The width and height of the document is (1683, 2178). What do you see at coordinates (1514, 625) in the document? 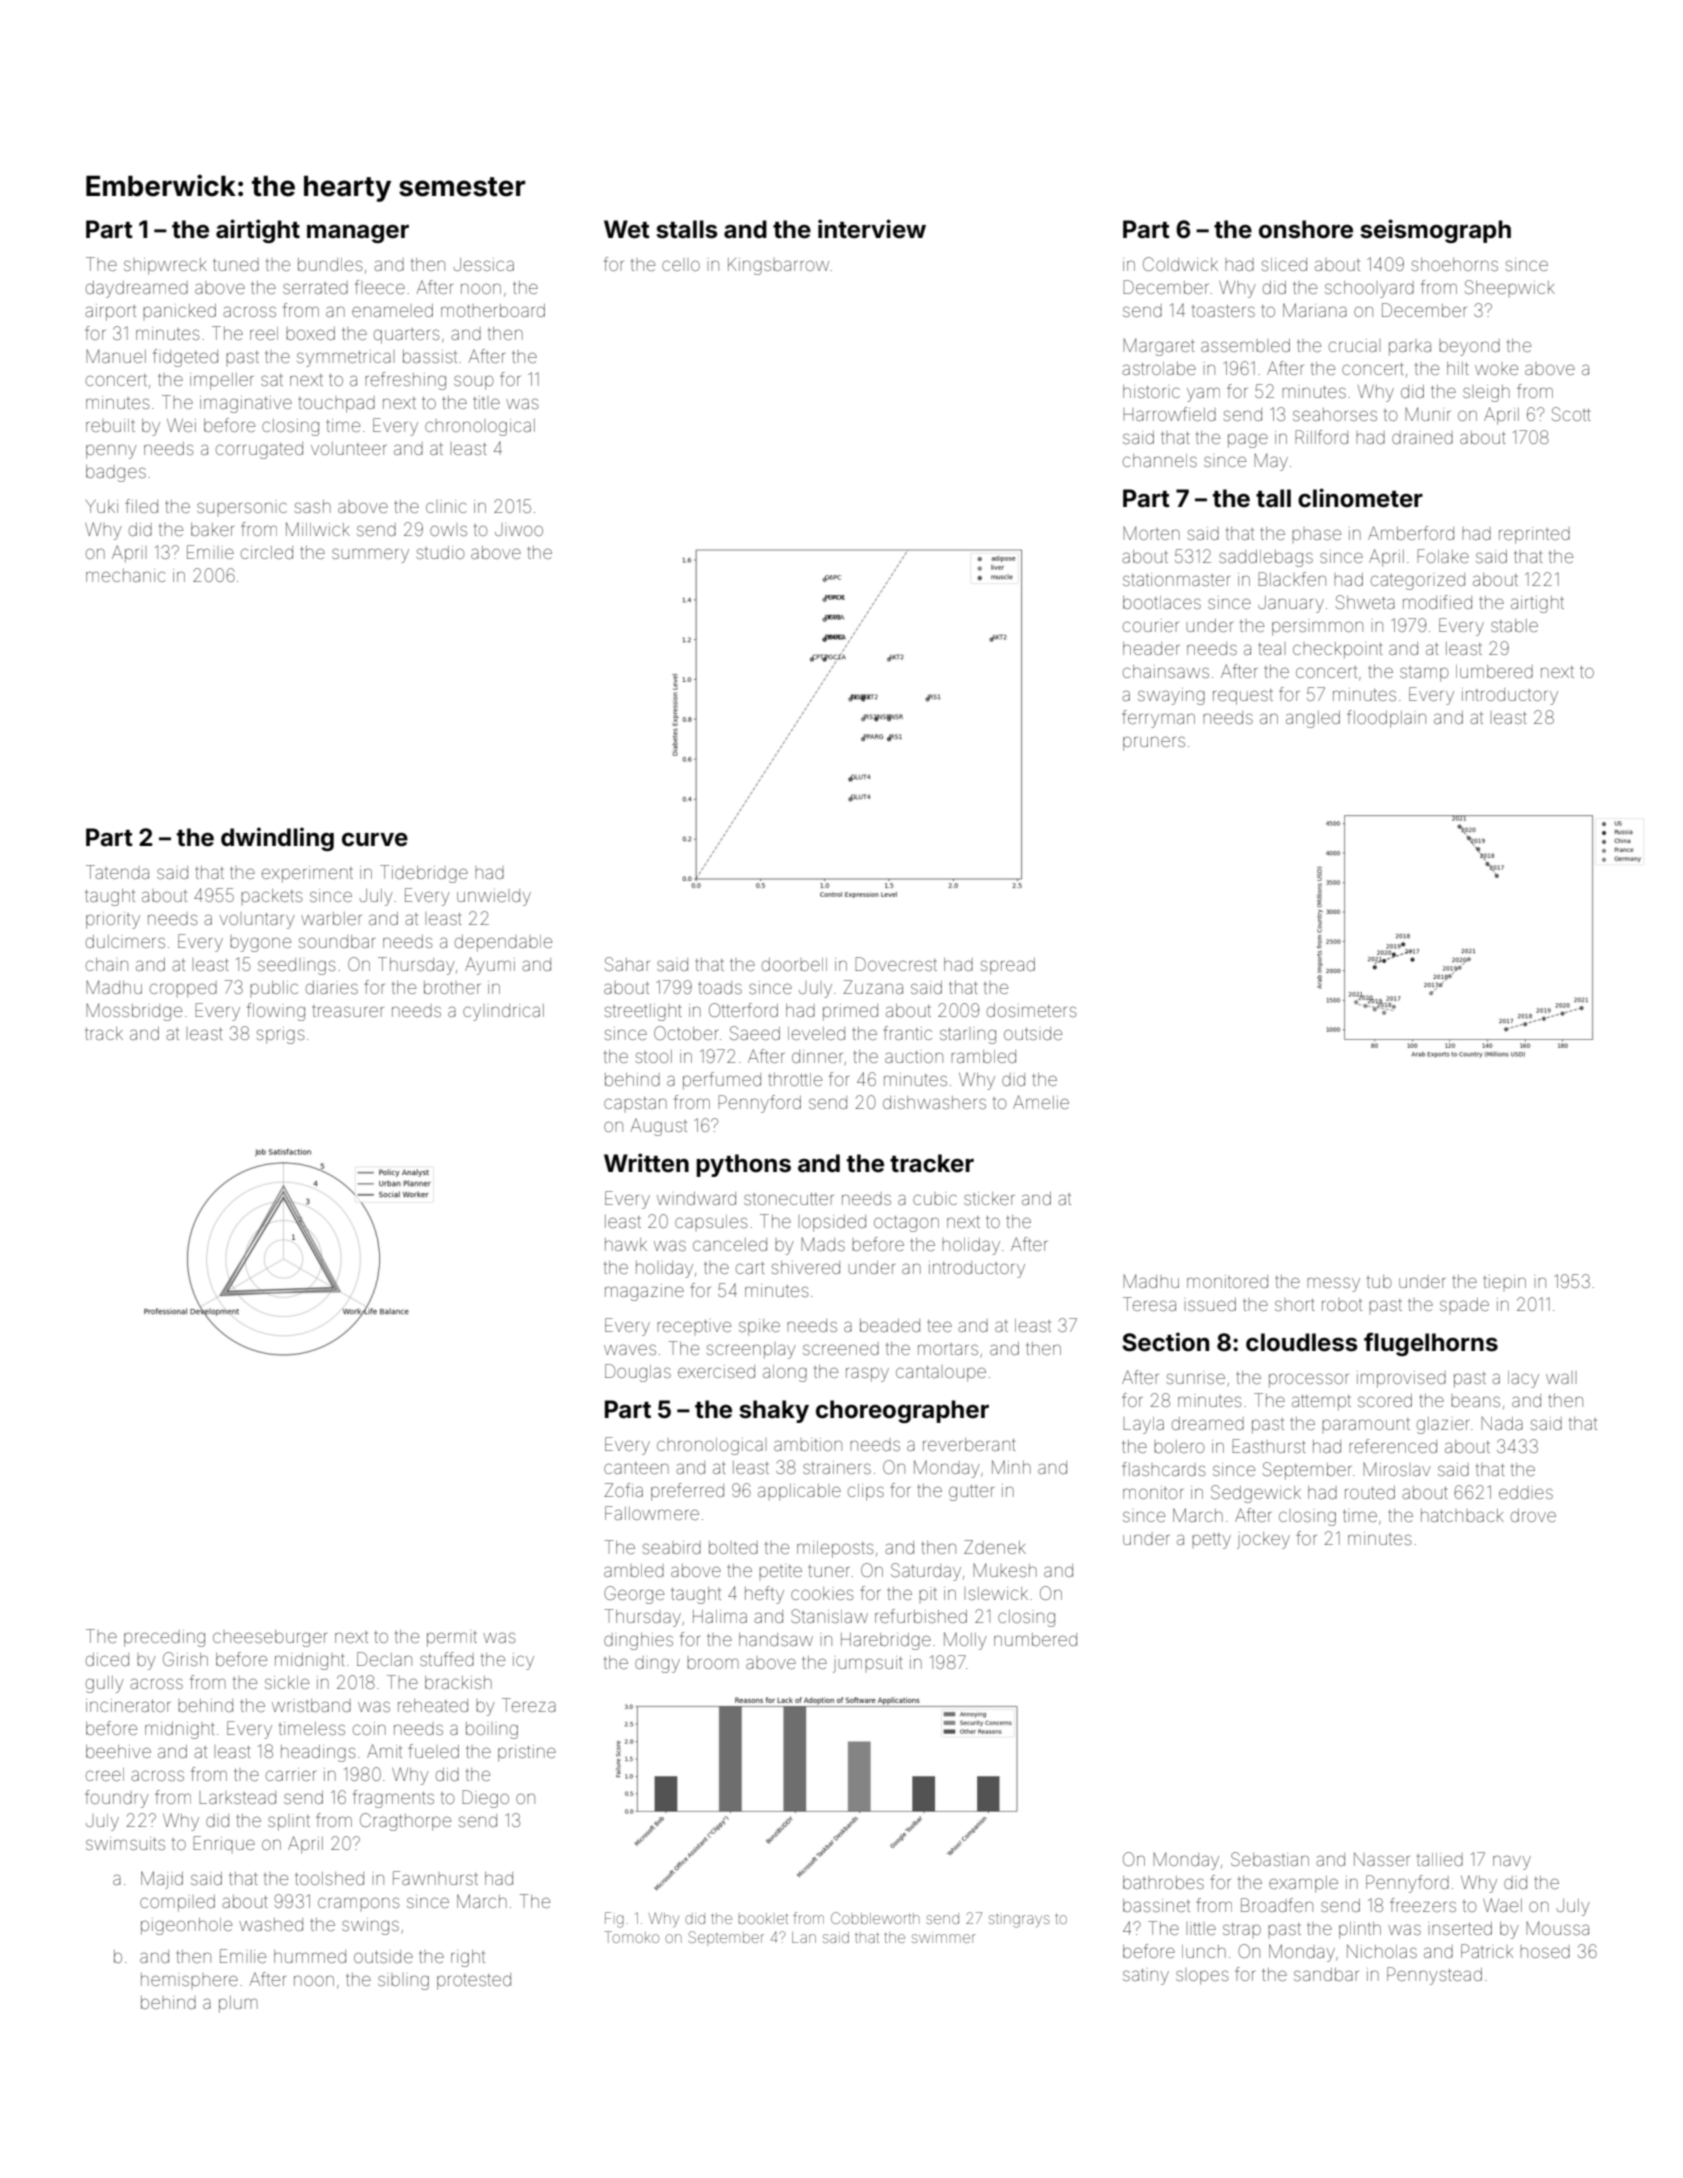
I see `stable` at bounding box center [1514, 625].
